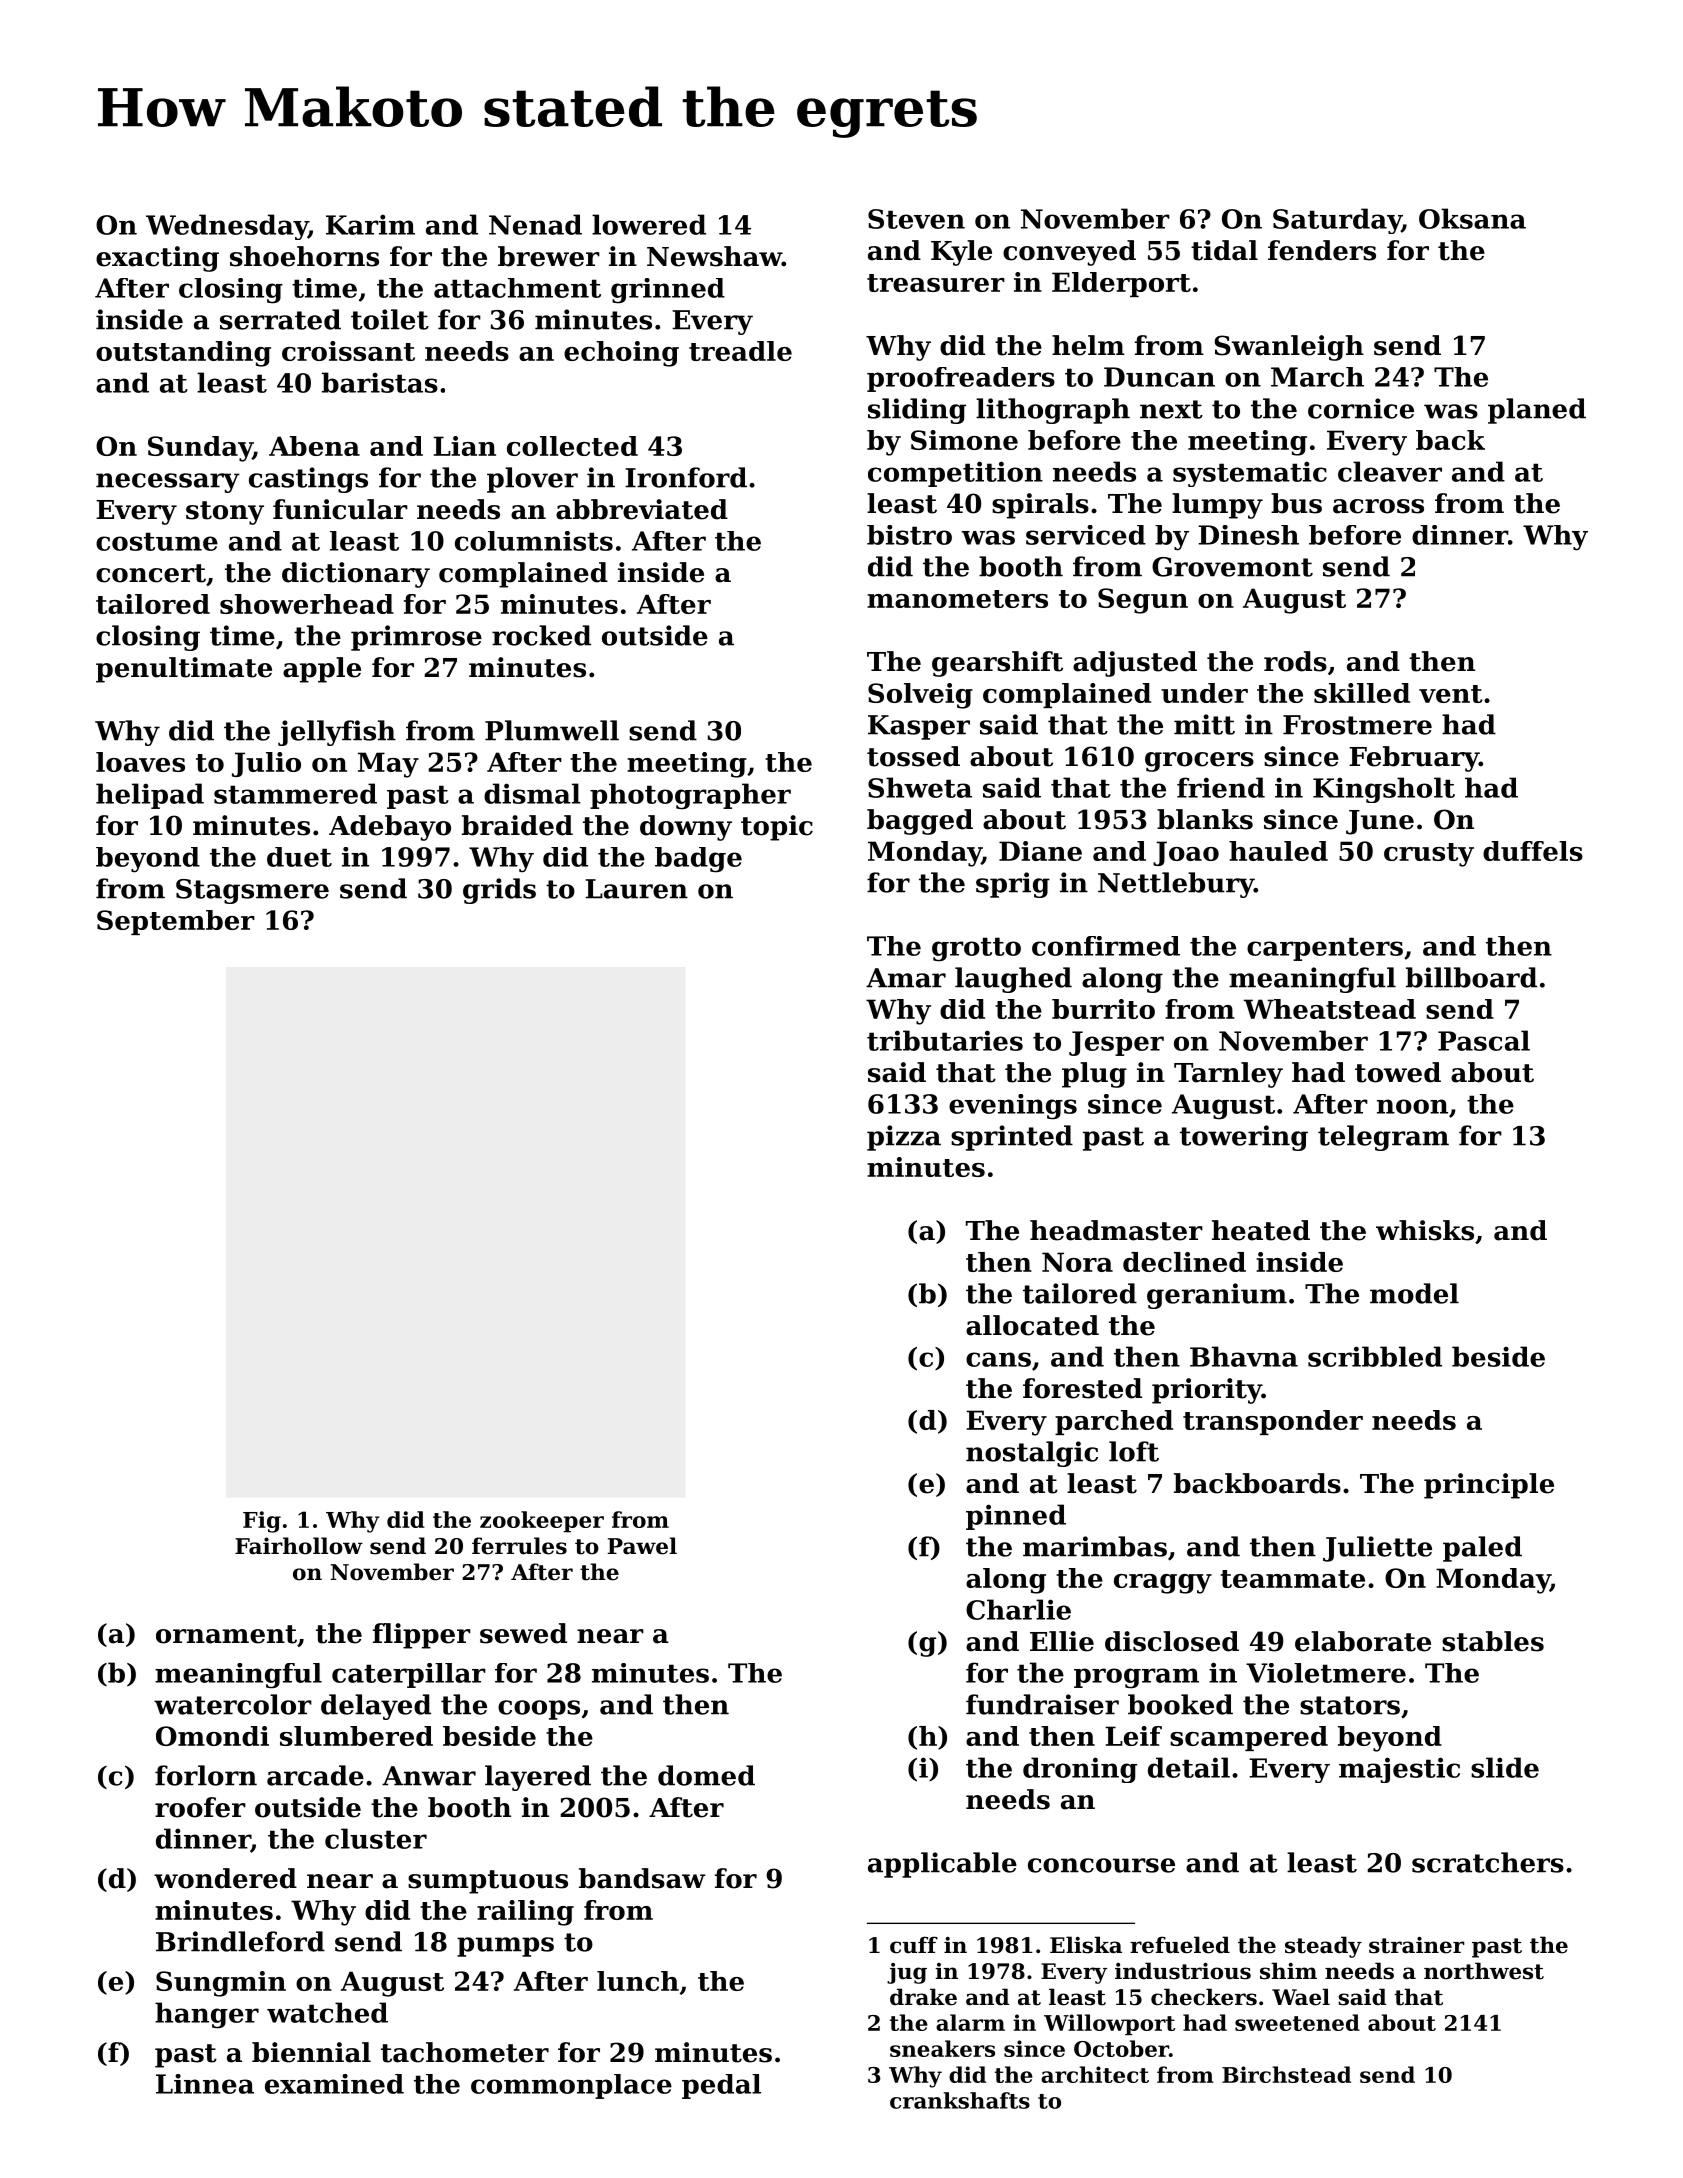 The width and height of the screenshot is (1683, 2178). What do you see at coordinates (1217, 506) in the screenshot?
I see `lumpy` at bounding box center [1217, 506].
